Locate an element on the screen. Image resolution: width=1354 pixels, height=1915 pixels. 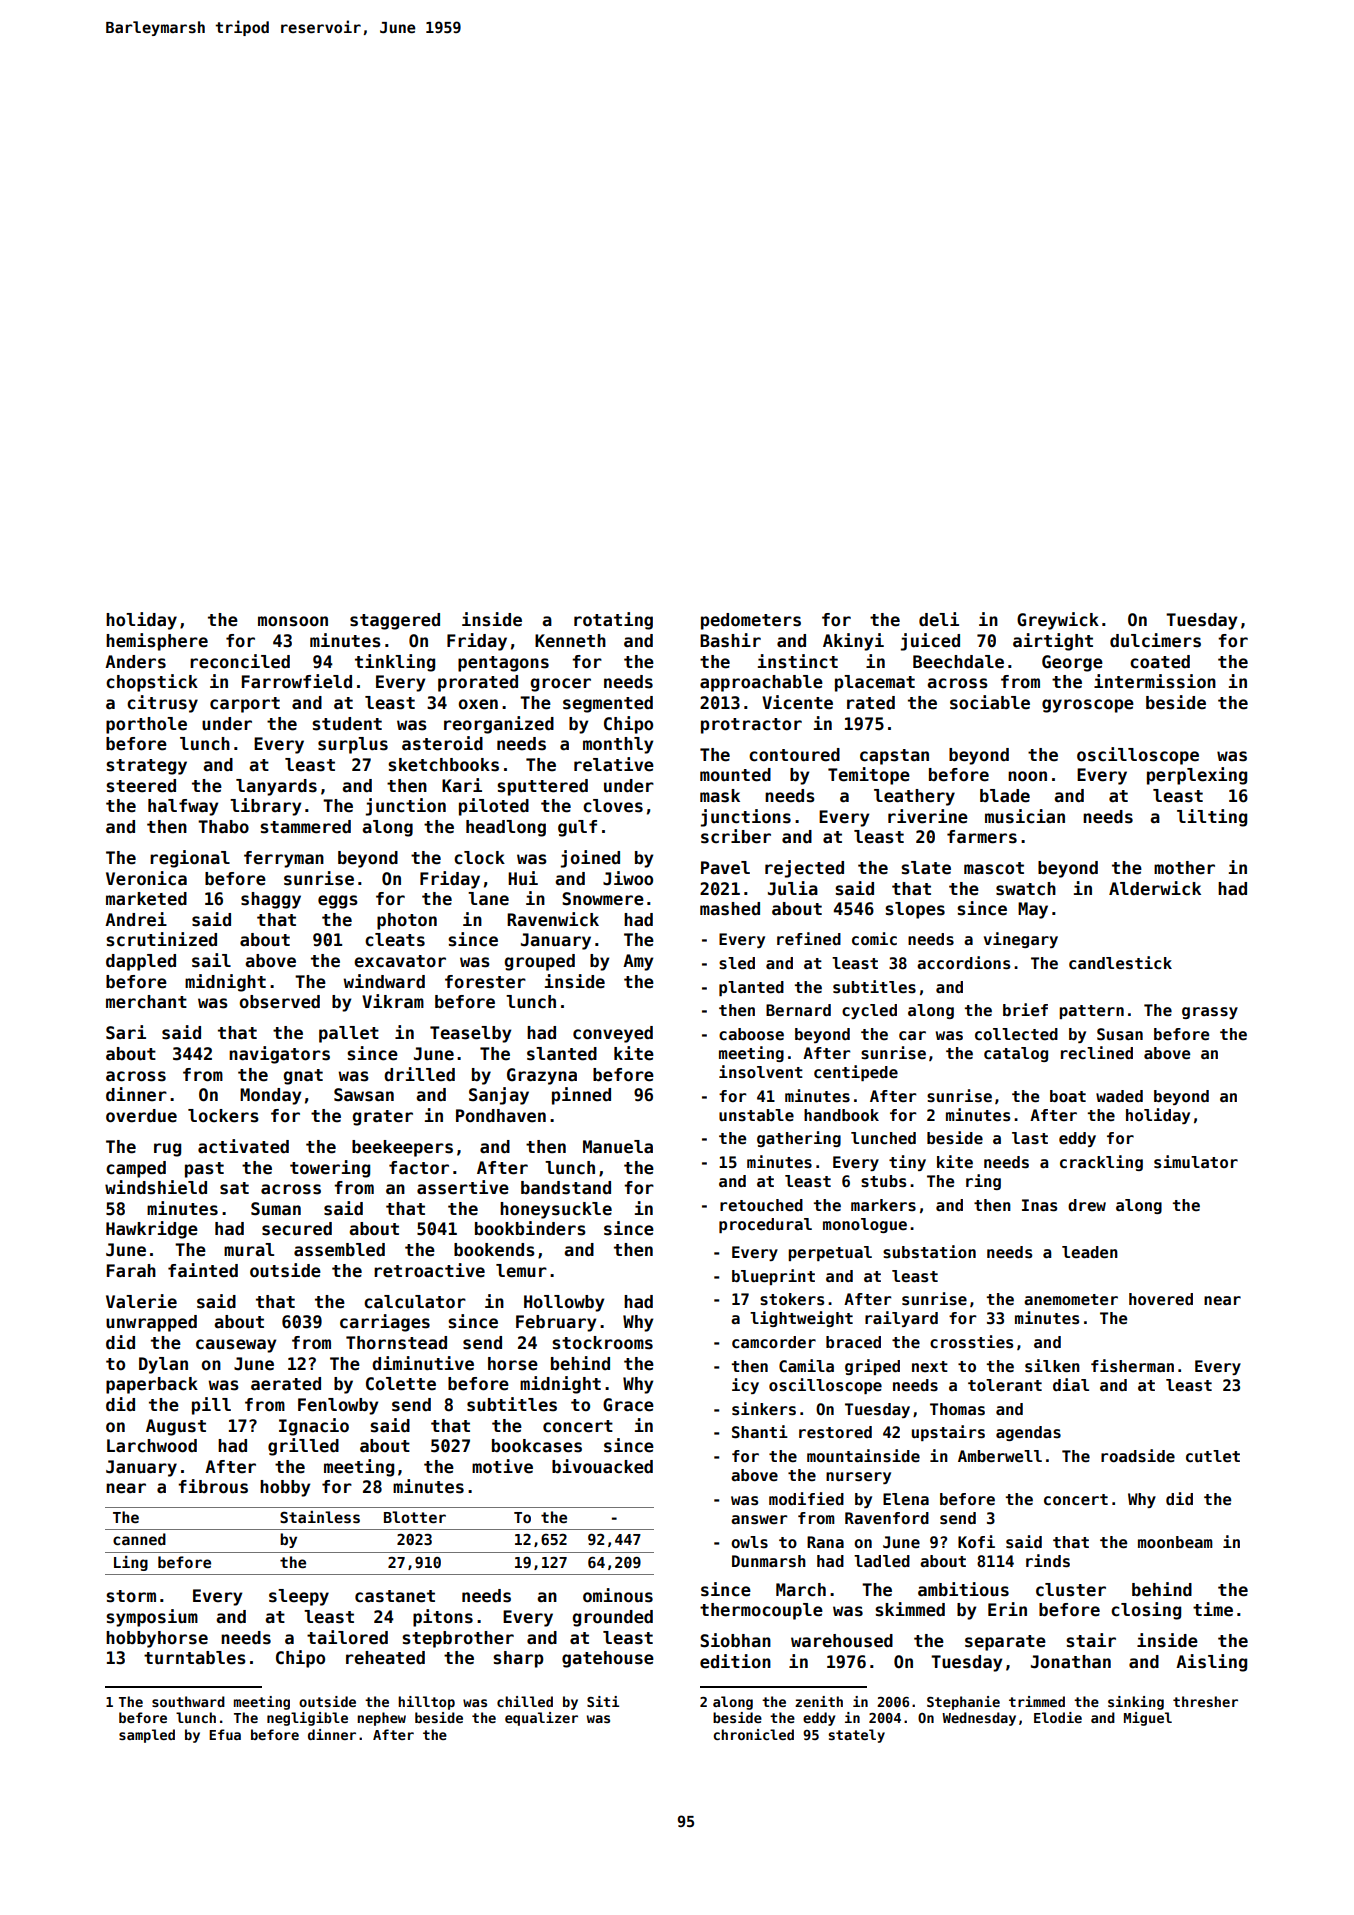
assembled is located at coordinates (339, 1250).
